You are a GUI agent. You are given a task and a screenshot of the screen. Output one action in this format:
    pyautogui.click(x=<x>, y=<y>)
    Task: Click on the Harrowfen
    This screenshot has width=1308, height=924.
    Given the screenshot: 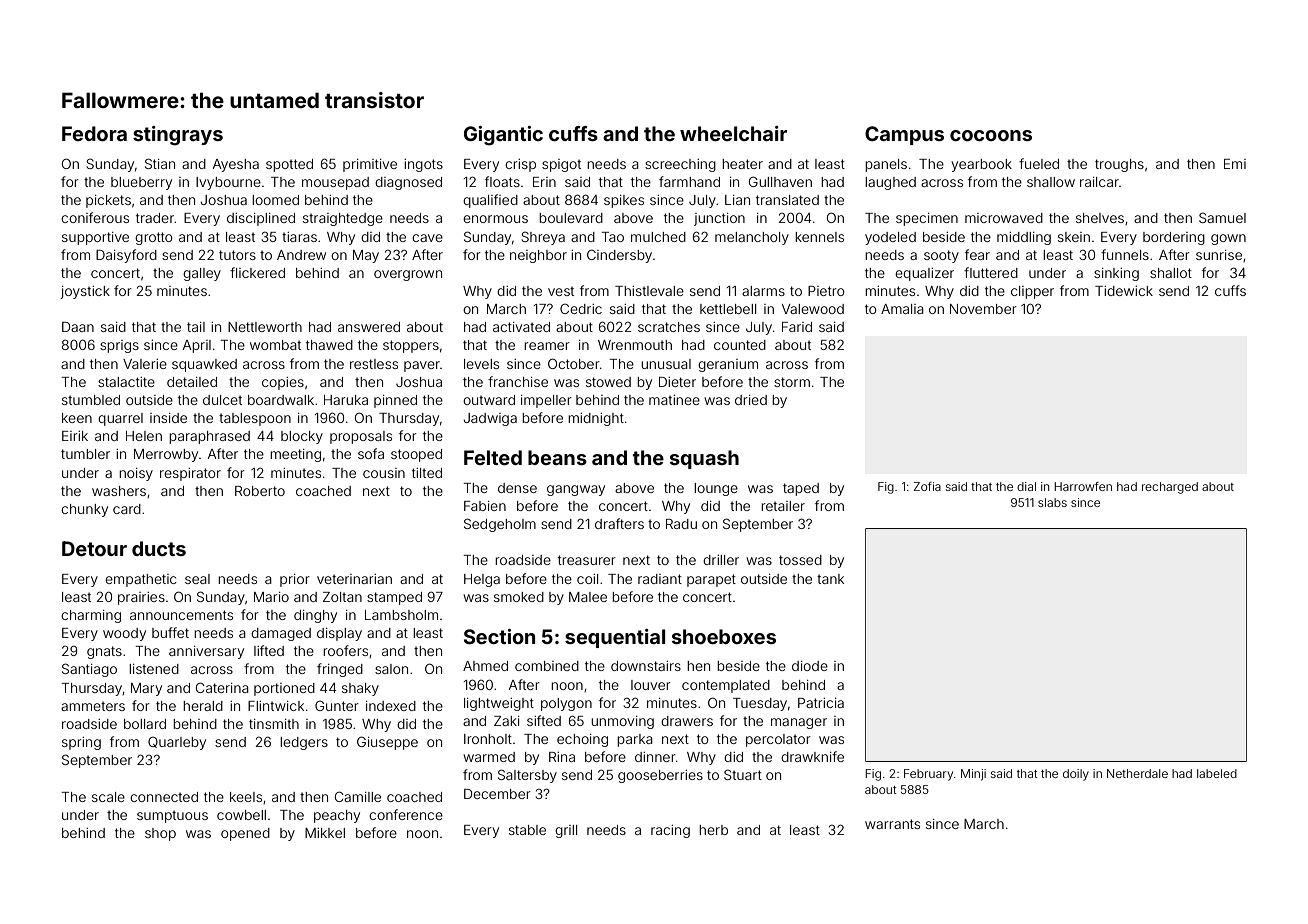 What is the action you would take?
    pyautogui.click(x=1083, y=486)
